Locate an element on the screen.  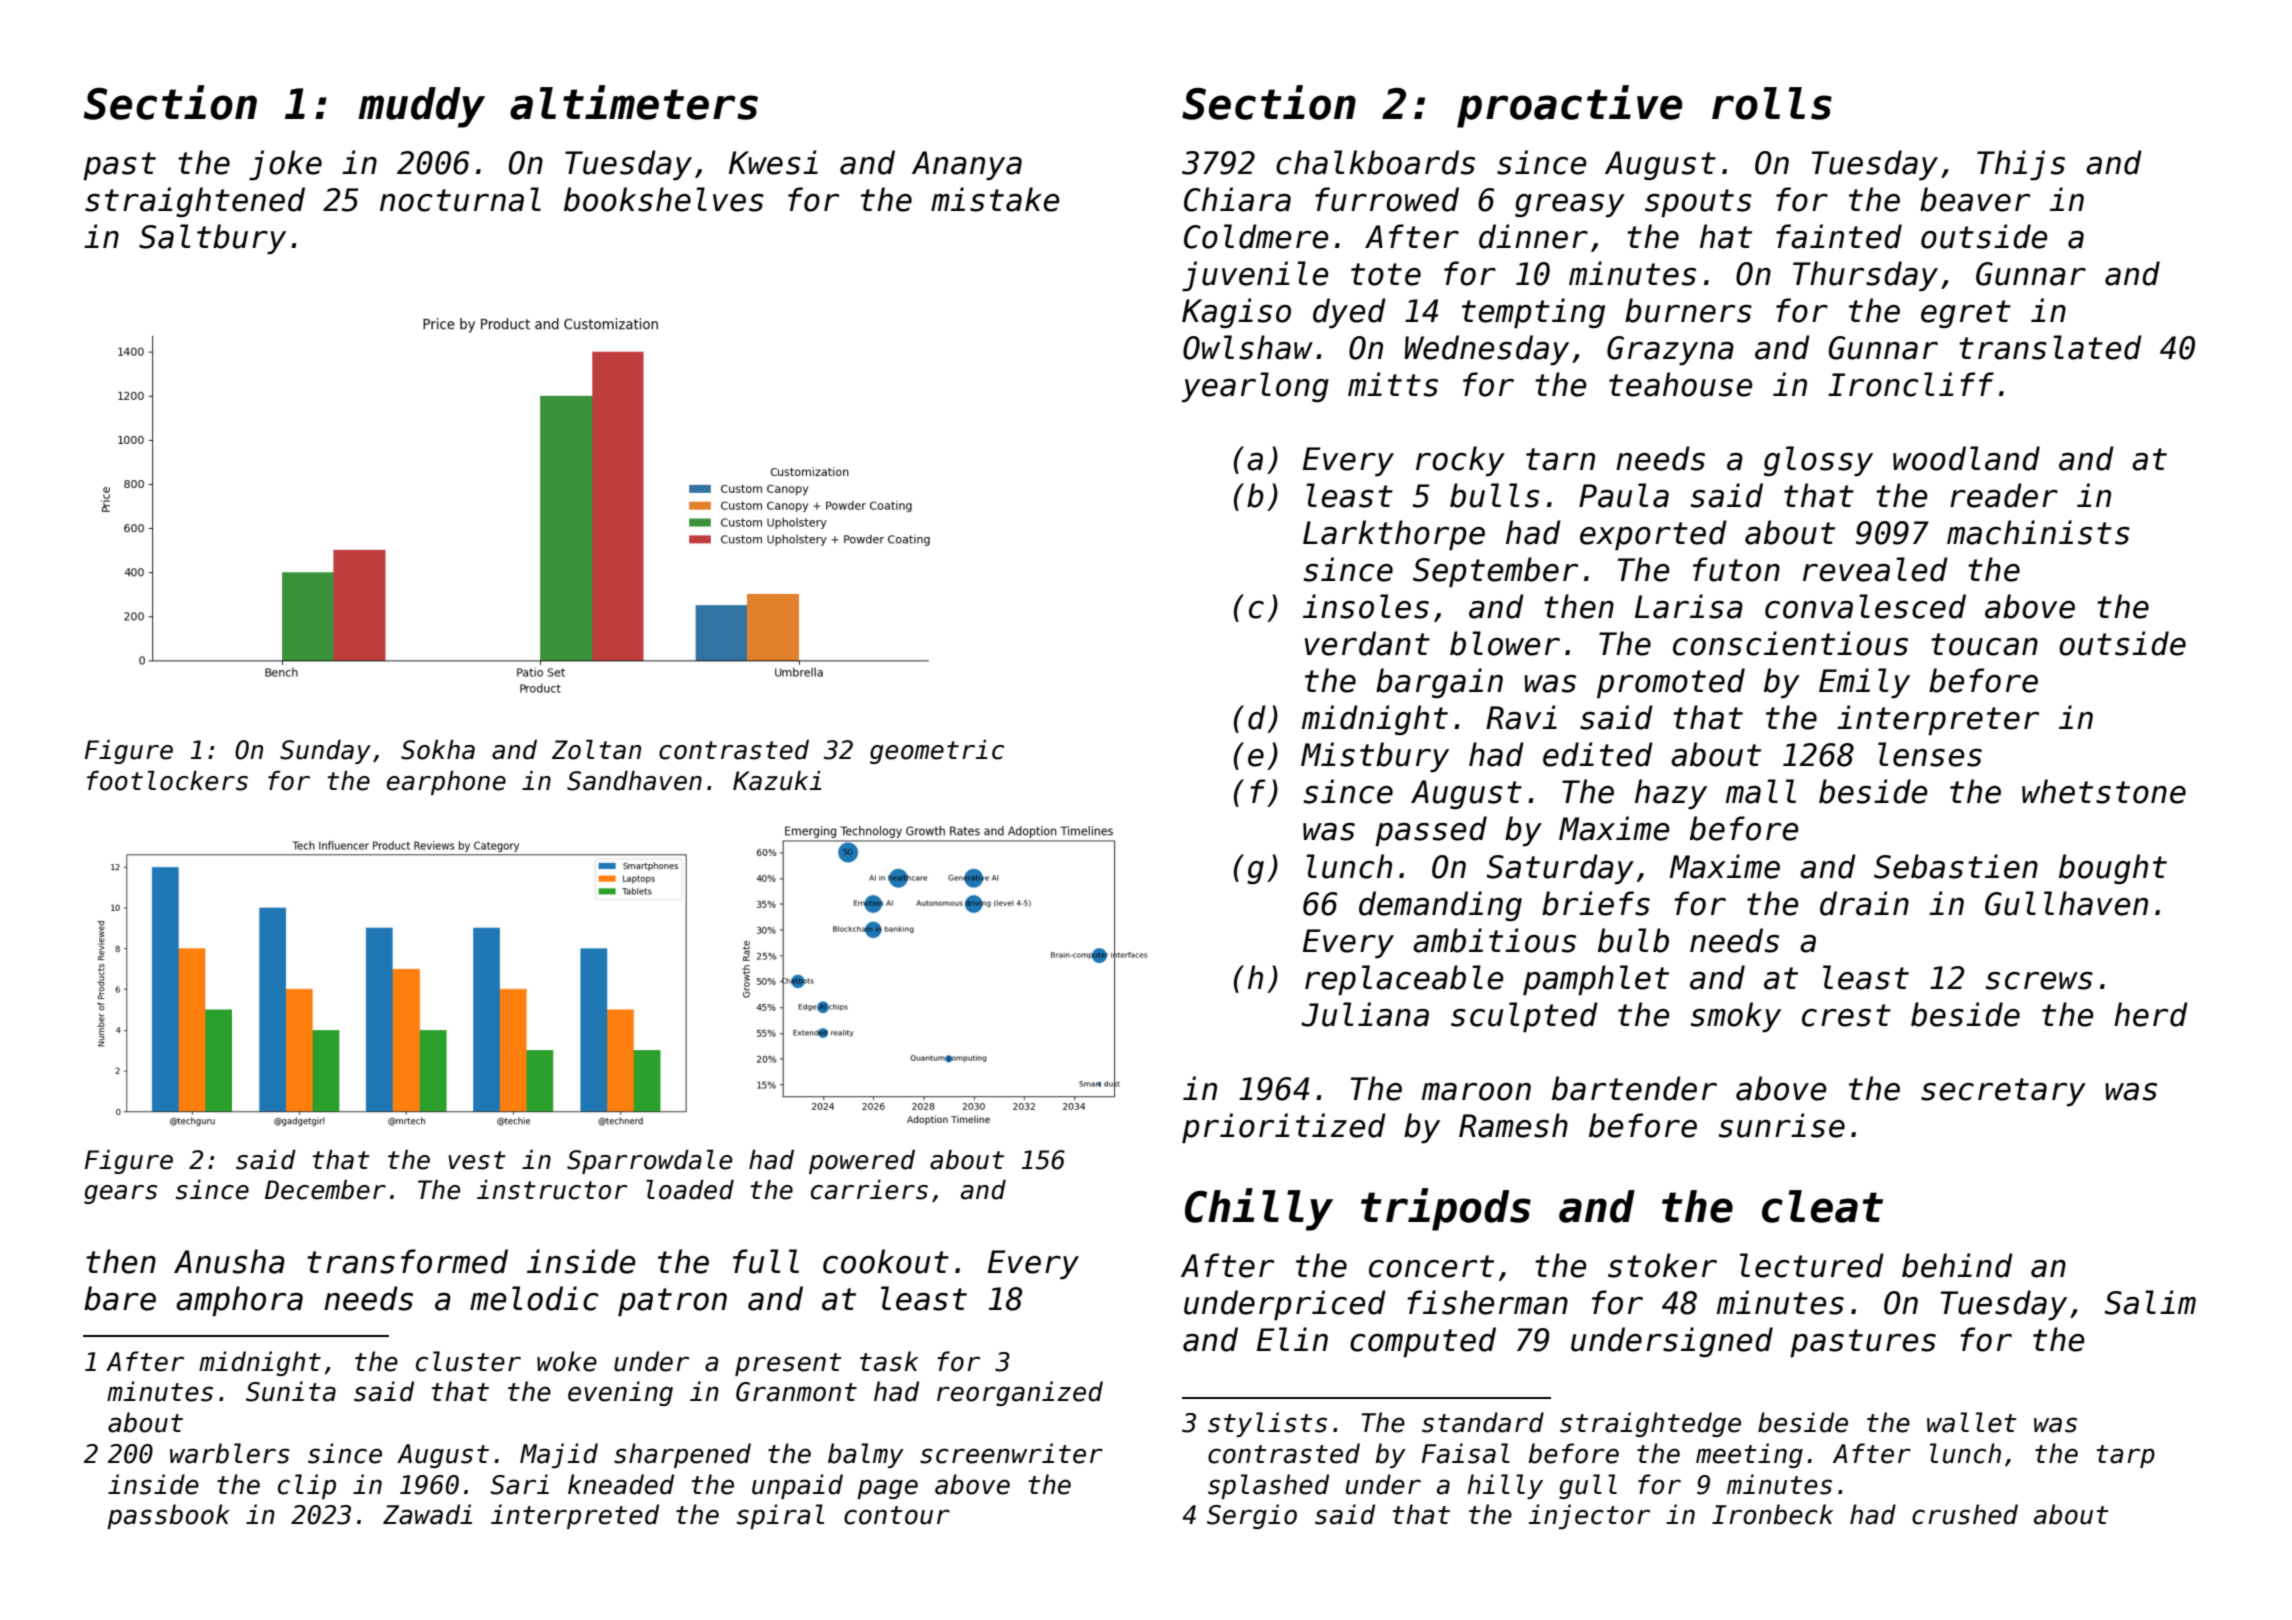
prioritized is located at coordinates (1284, 1128).
